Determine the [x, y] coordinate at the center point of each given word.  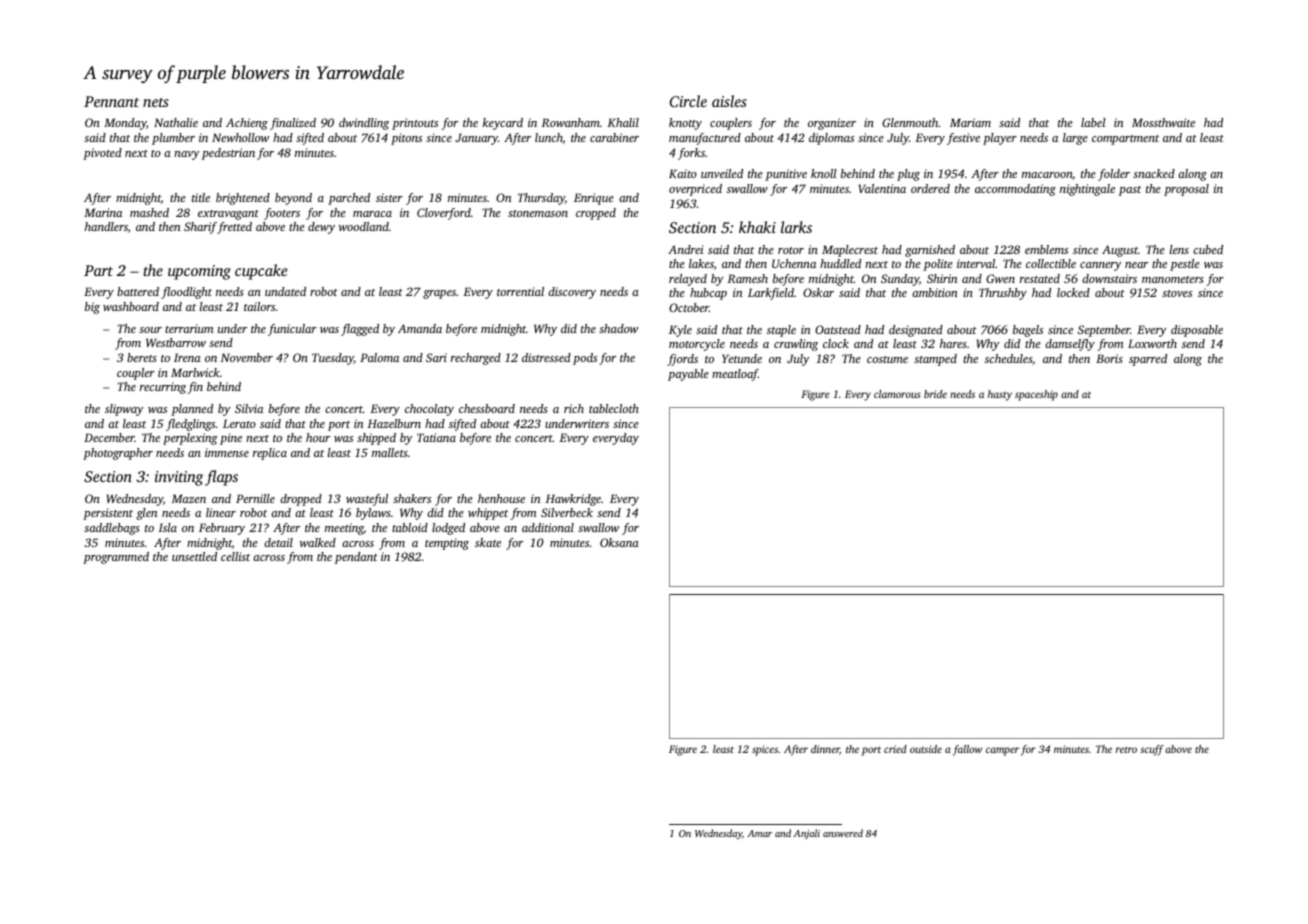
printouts [415, 124]
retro [1126, 749]
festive [963, 139]
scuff [1152, 750]
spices [765, 750]
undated [285, 291]
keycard [503, 124]
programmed [116, 558]
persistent [108, 514]
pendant [356, 558]
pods [585, 359]
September [1104, 331]
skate [488, 542]
